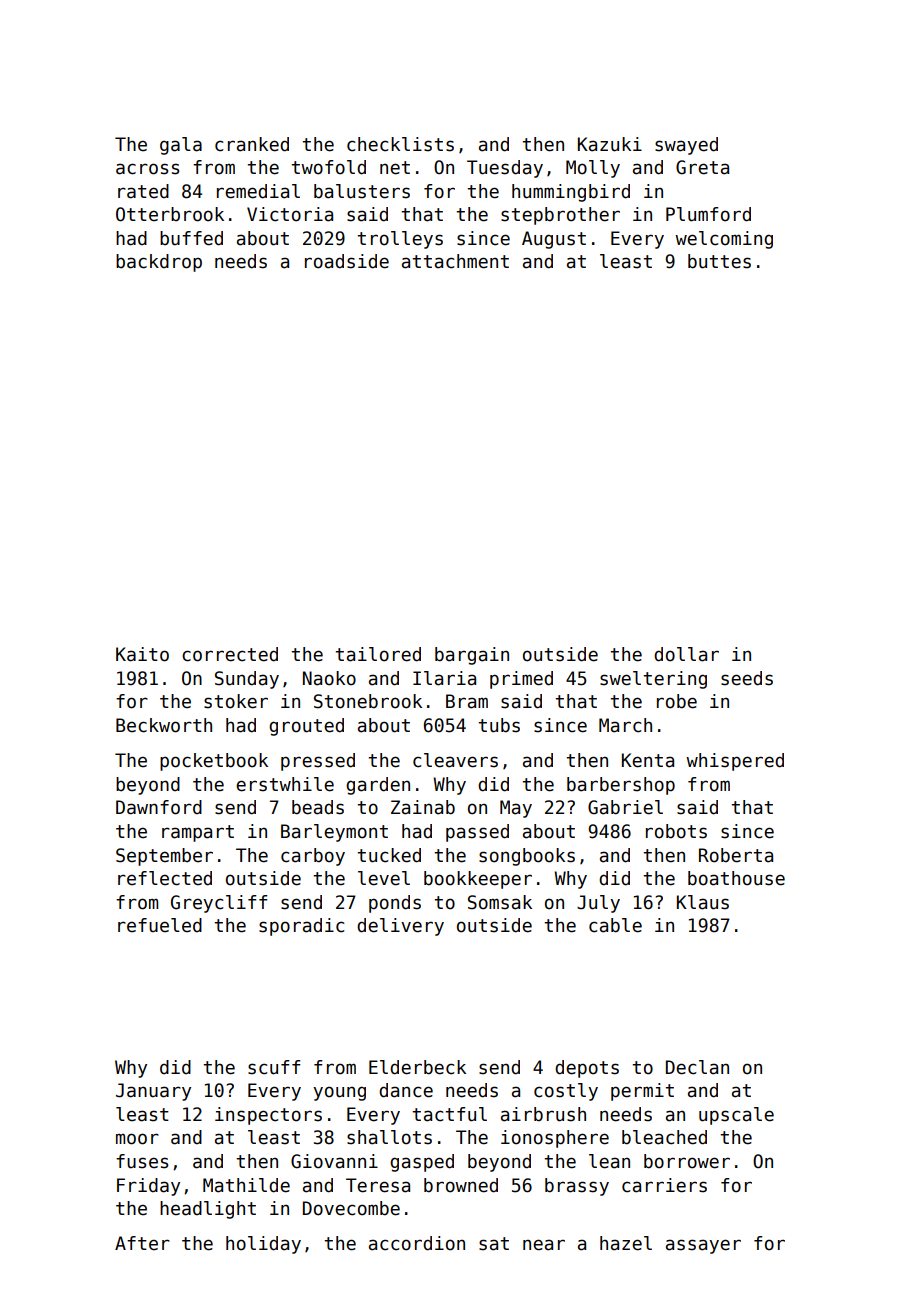 Image resolution: width=908 pixels, height=1316 pixels. I want to click on pocketbook, so click(214, 762).
